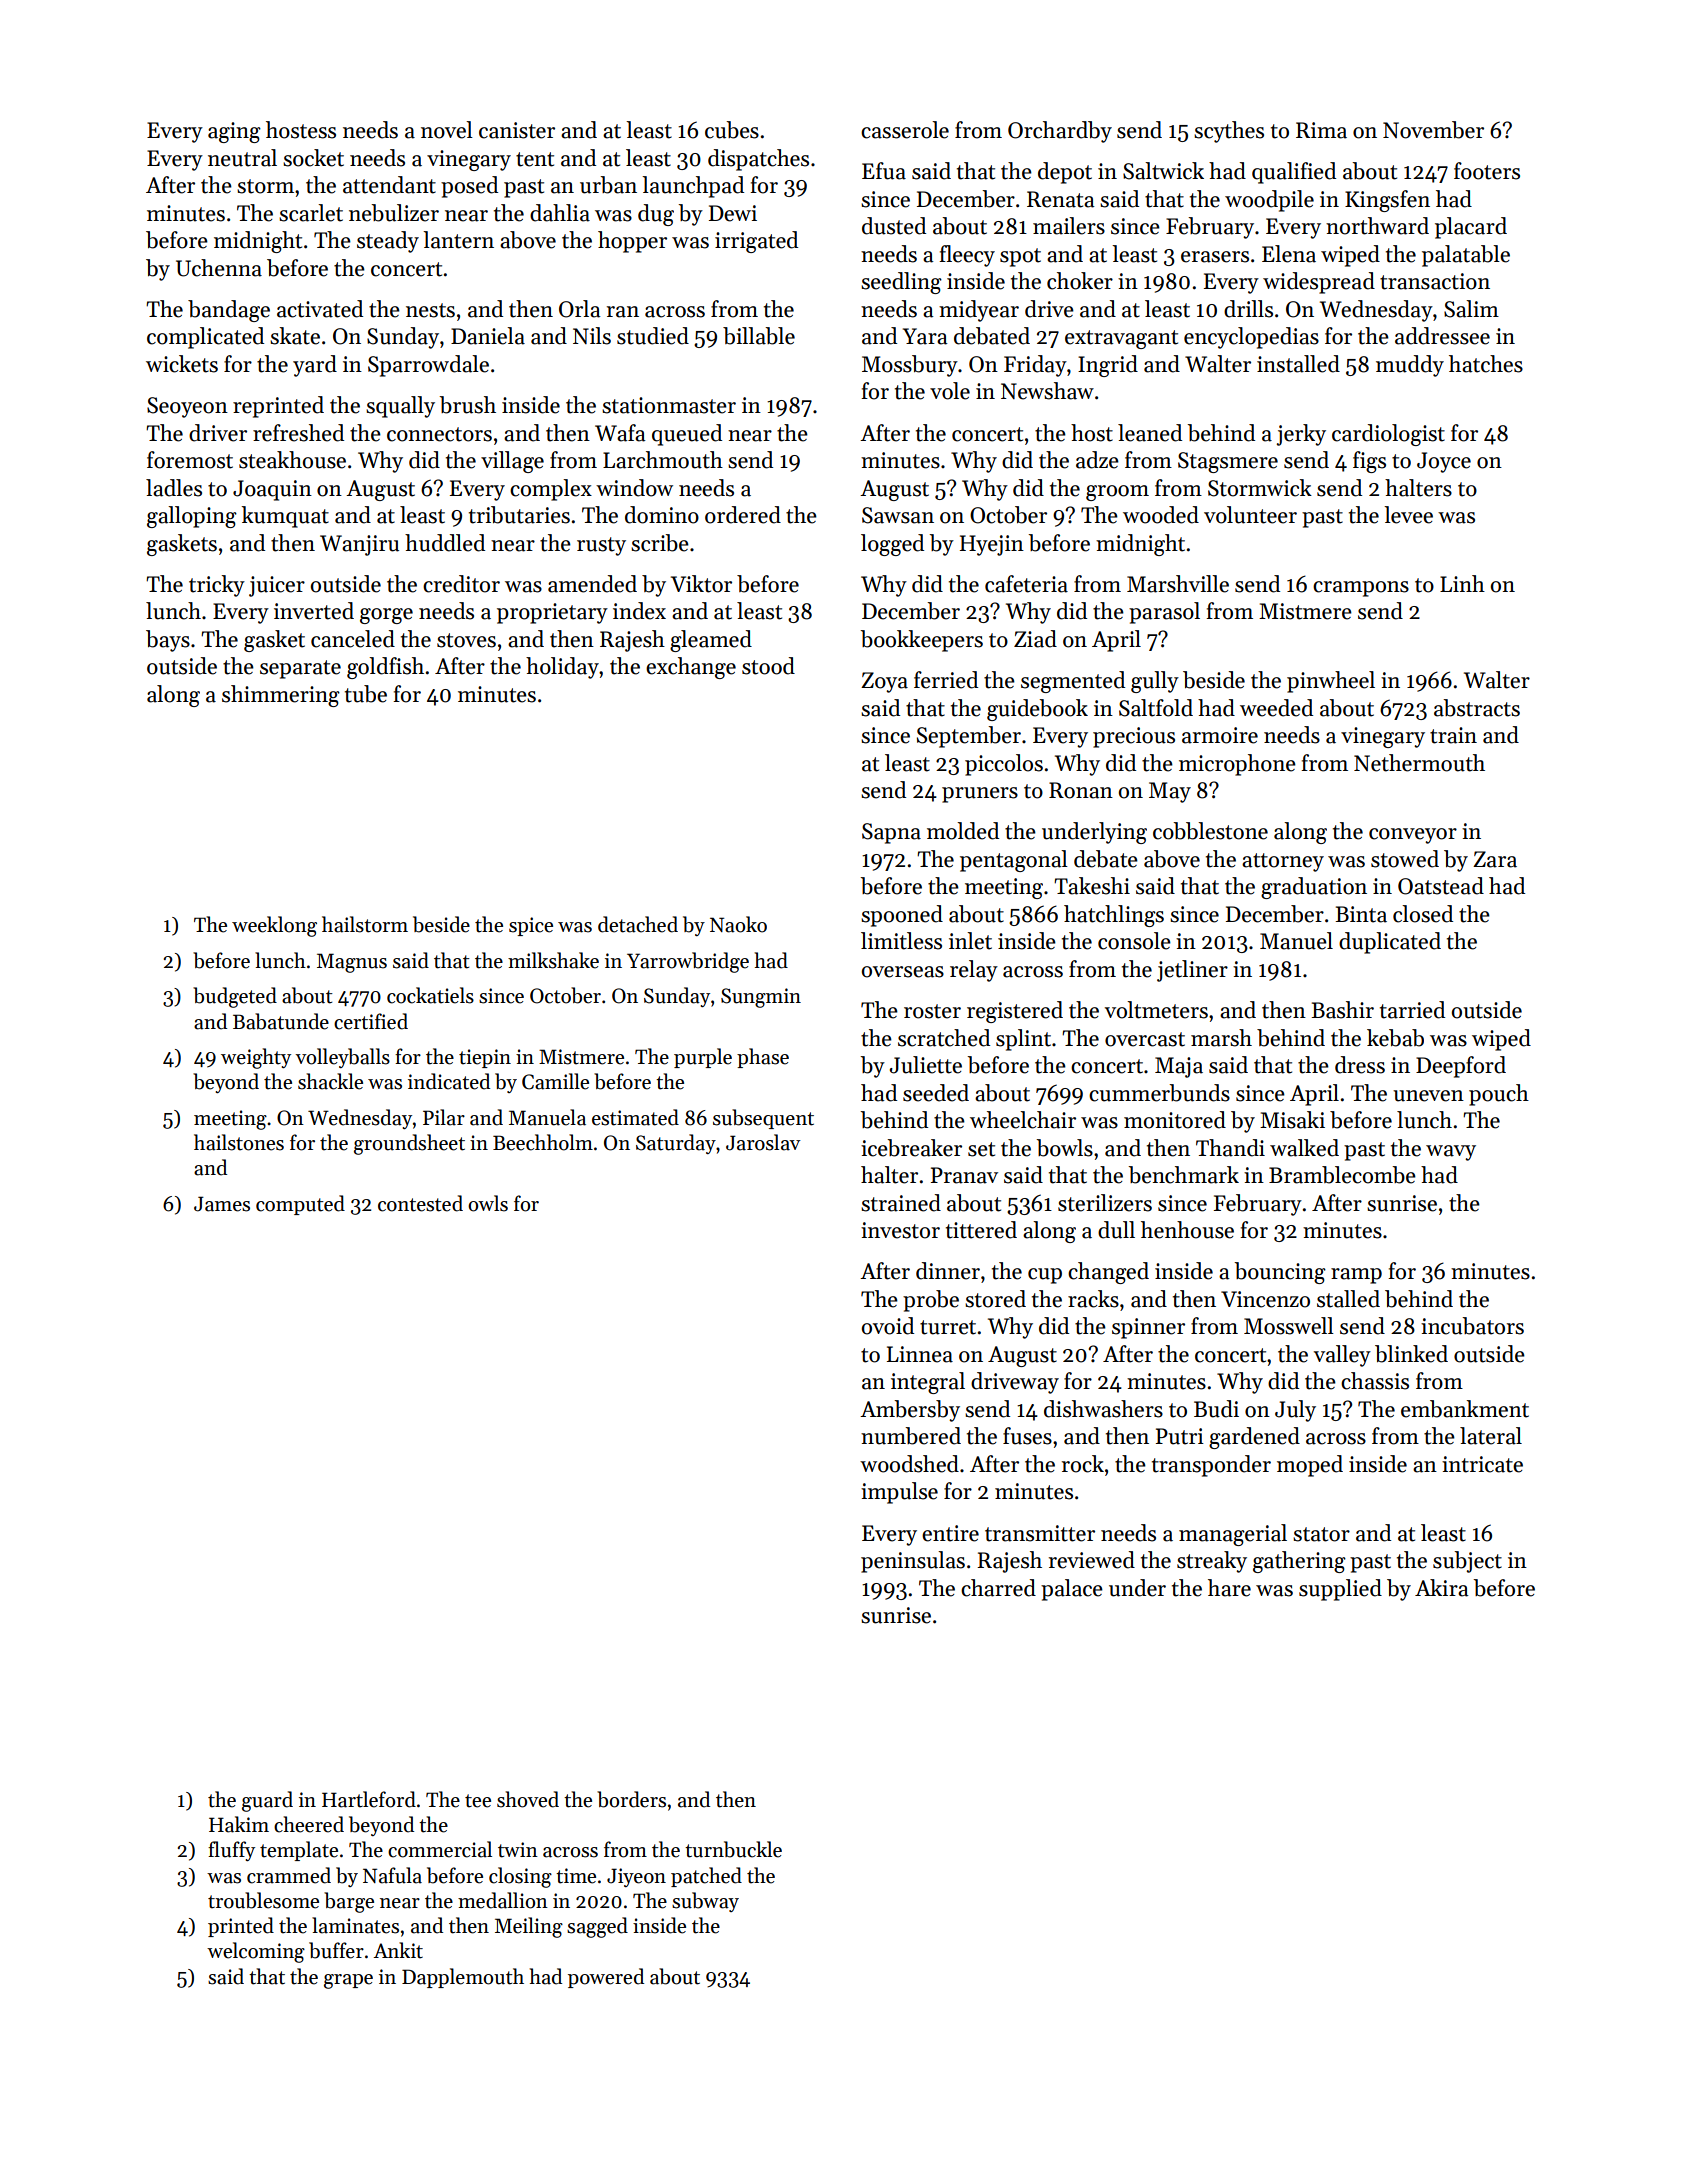 Image resolution: width=1683 pixels, height=2178 pixels. Describe the element at coordinates (894, 226) in the screenshot. I see `dusted` at that location.
